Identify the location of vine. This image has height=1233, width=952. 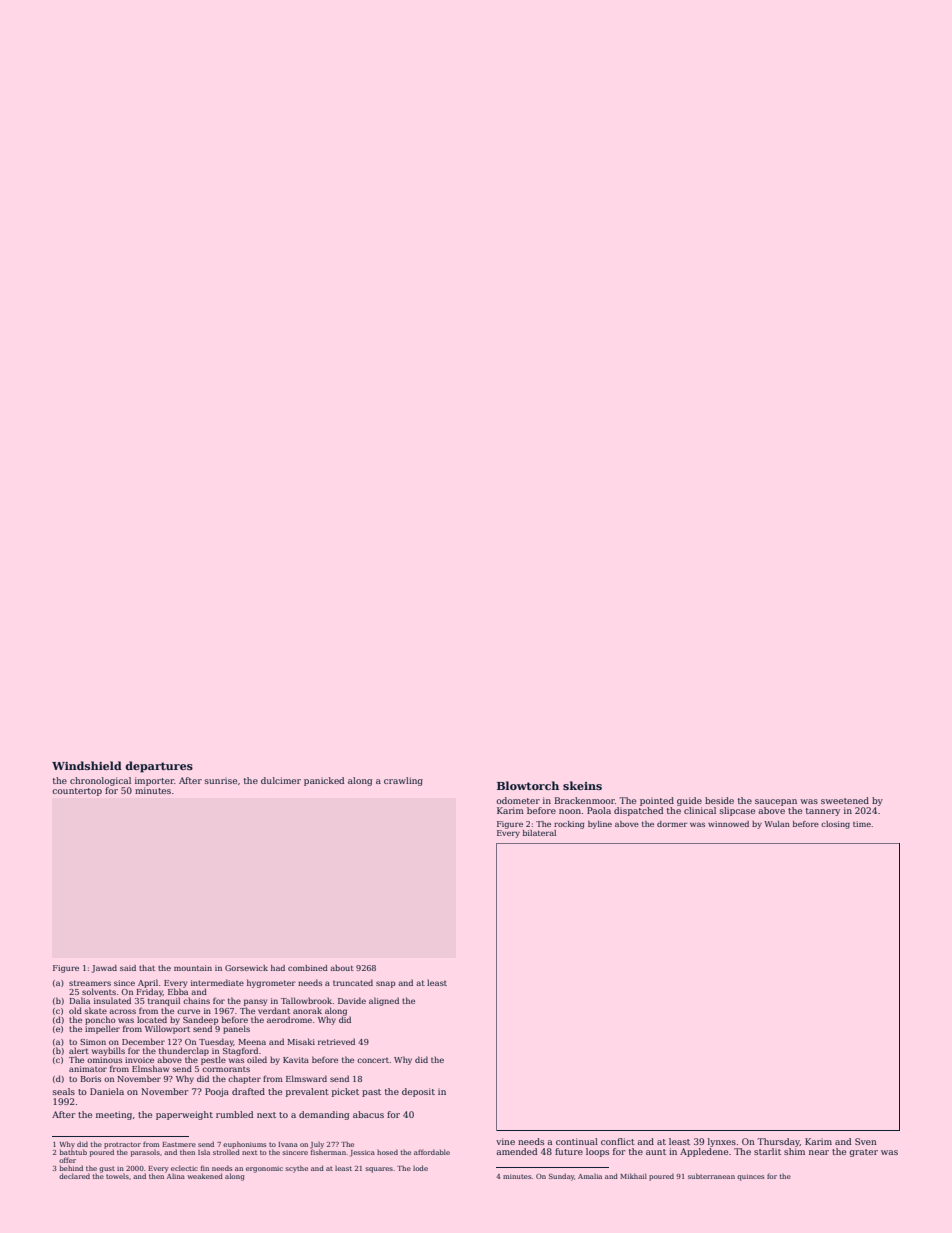
(505, 1141).
